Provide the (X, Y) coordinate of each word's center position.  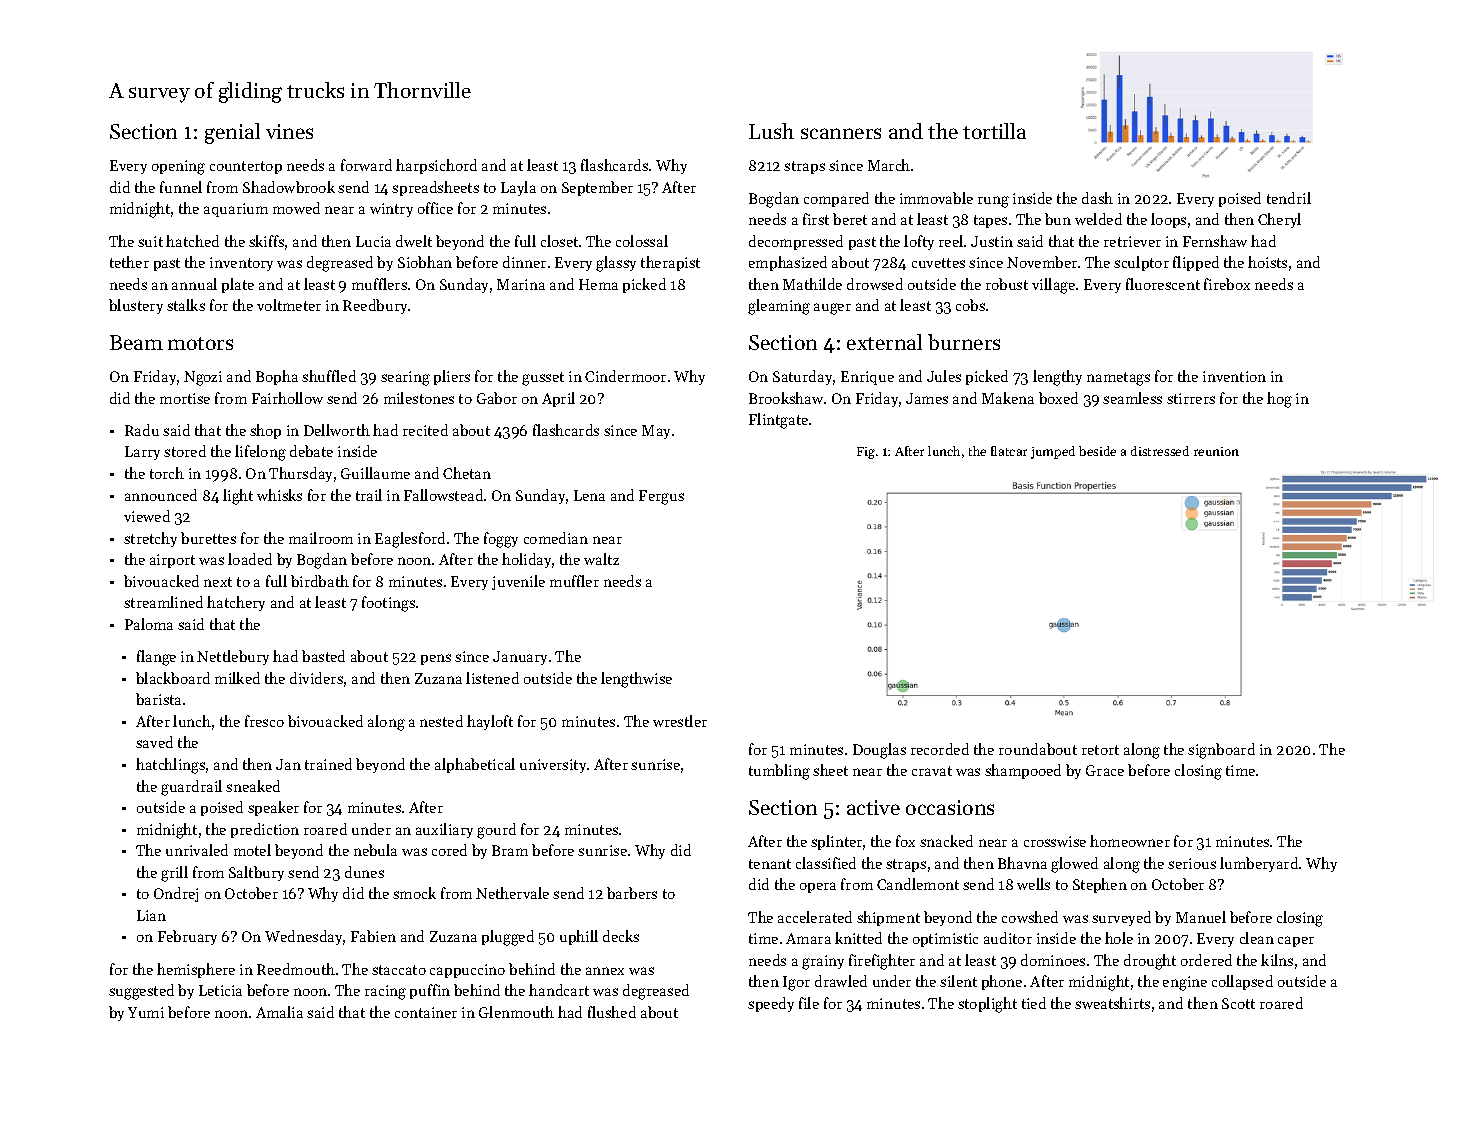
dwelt (414, 241)
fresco (264, 721)
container (426, 1012)
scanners (841, 133)
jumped (1053, 452)
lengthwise (636, 680)
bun (1058, 219)
